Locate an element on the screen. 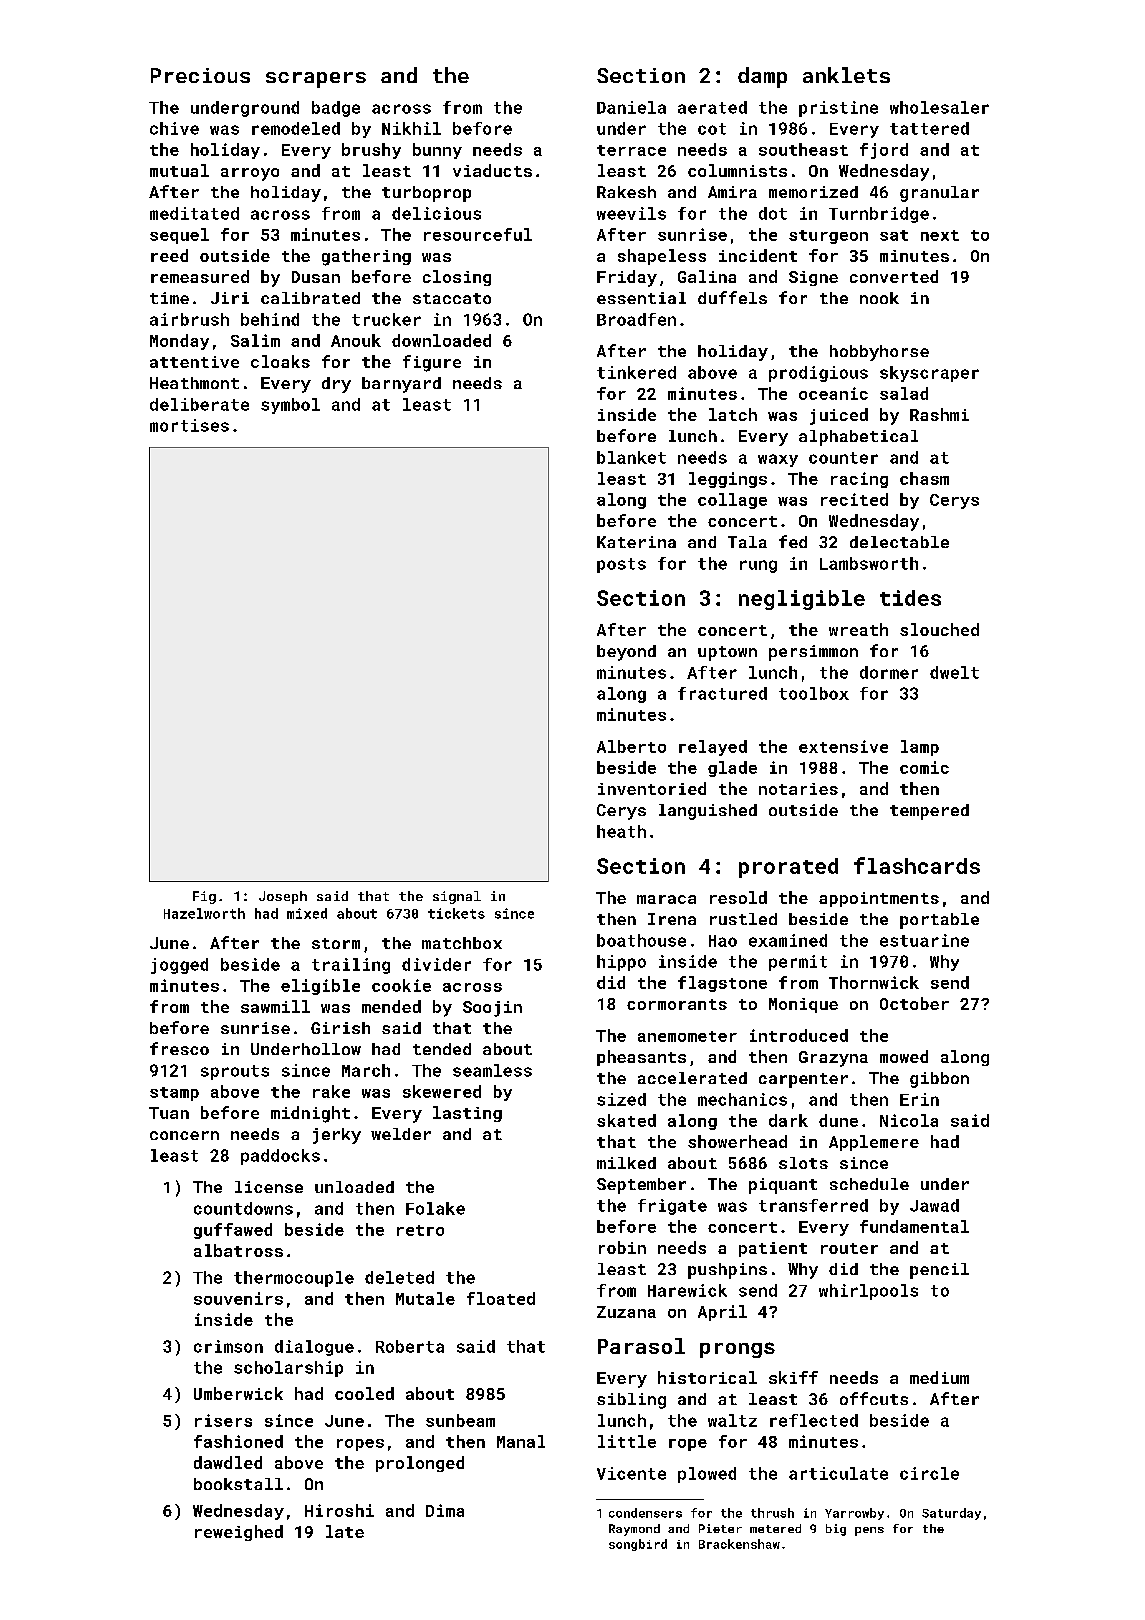 This screenshot has height=1620, width=1145. signal is located at coordinates (457, 897).
